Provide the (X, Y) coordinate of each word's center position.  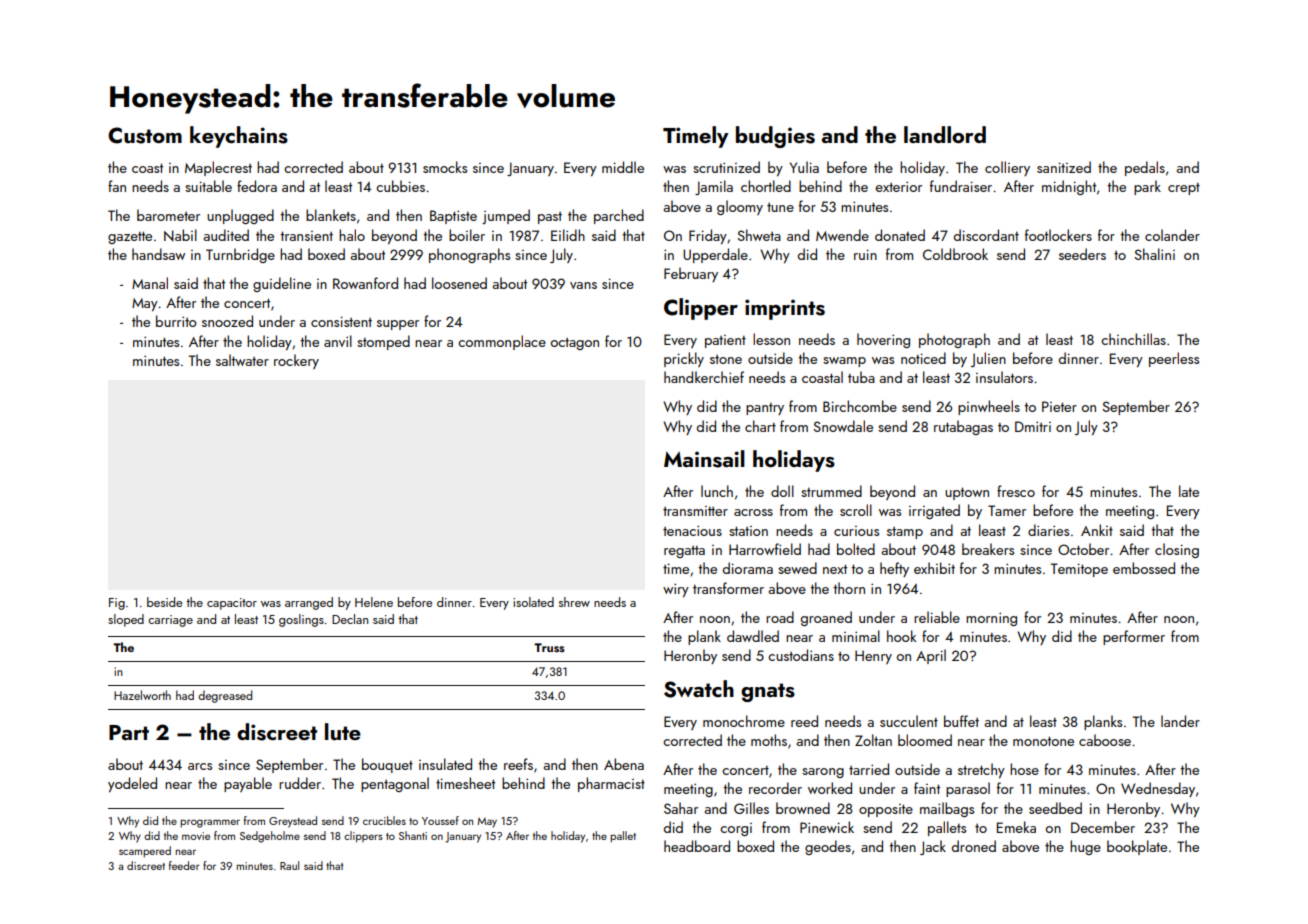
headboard (697, 846)
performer (1134, 637)
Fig (117, 604)
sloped (126, 620)
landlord (945, 134)
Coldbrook (955, 254)
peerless (1174, 359)
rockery (296, 361)
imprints (785, 309)
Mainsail (704, 459)
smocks (445, 167)
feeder (184, 865)
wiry (676, 590)
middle (623, 167)
